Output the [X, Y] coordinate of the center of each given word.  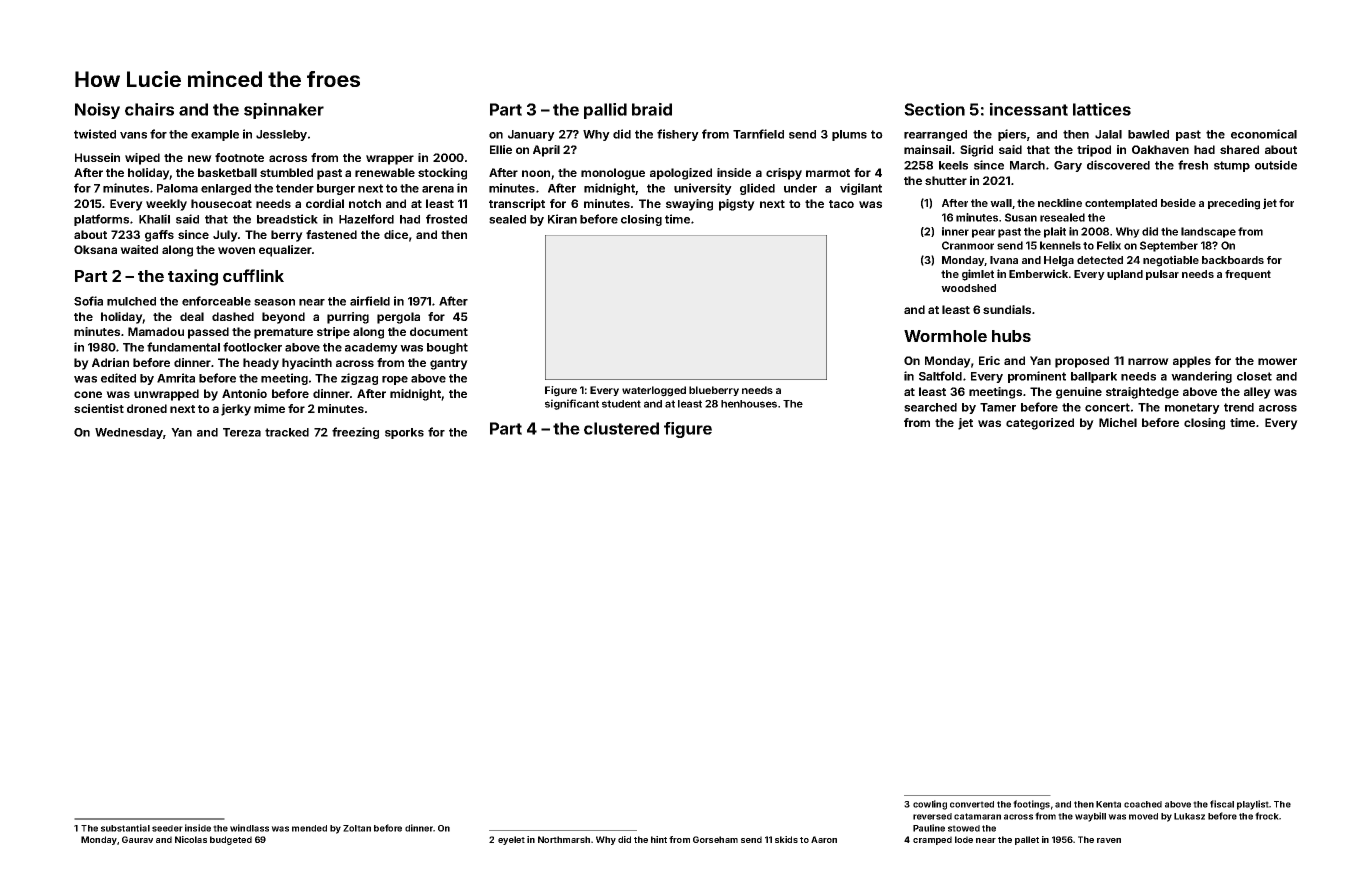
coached [1143, 804]
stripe [333, 333]
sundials [1007, 309]
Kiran [562, 219]
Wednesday [129, 433]
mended [309, 828]
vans [133, 135]
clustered [621, 428]
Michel [1118, 422]
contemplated [1121, 204]
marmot [828, 173]
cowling [930, 805]
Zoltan [357, 828]
